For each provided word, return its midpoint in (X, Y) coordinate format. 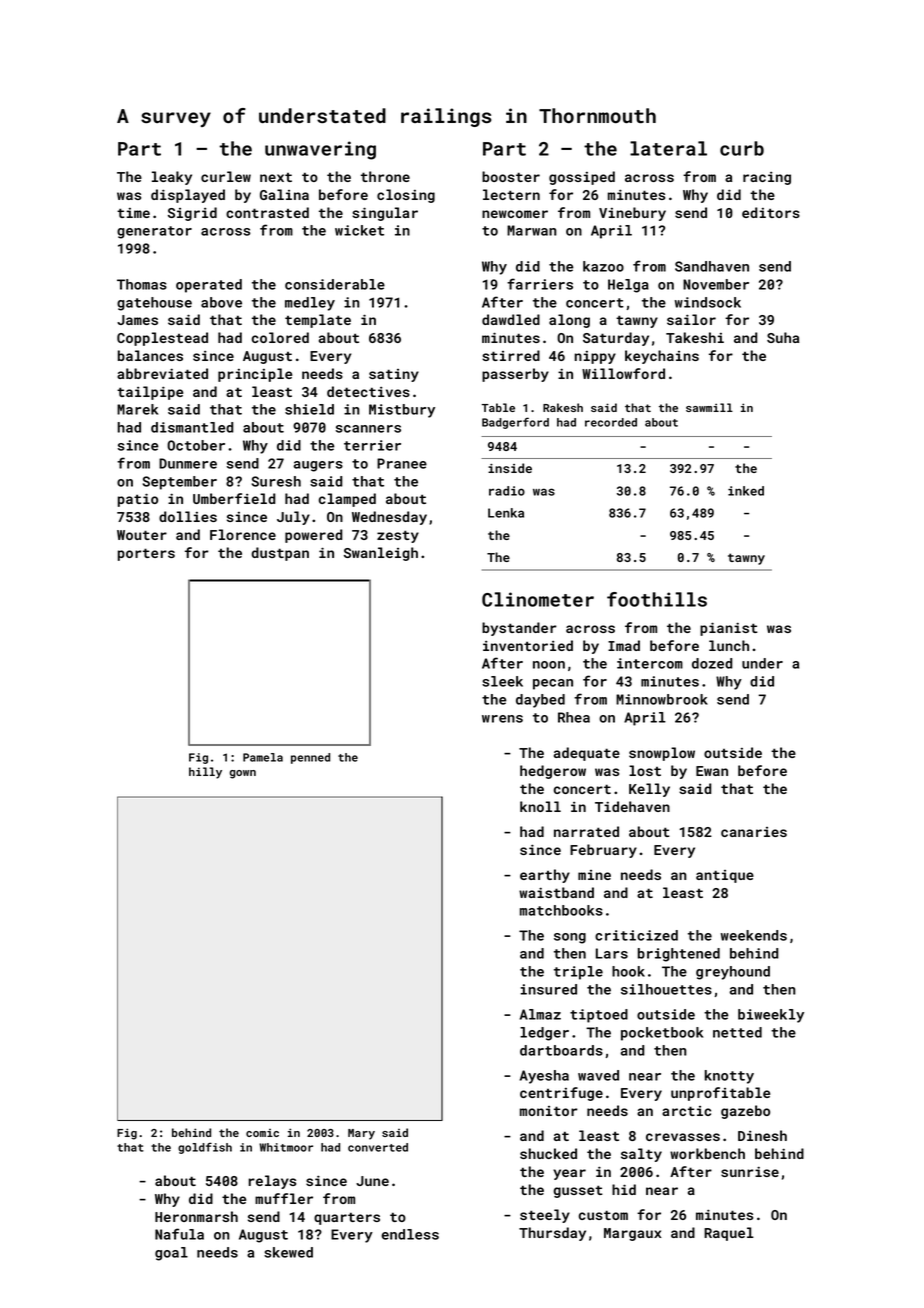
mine (594, 875)
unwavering (320, 150)
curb (742, 148)
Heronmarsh (196, 1216)
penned (310, 758)
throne (385, 176)
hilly (205, 773)
